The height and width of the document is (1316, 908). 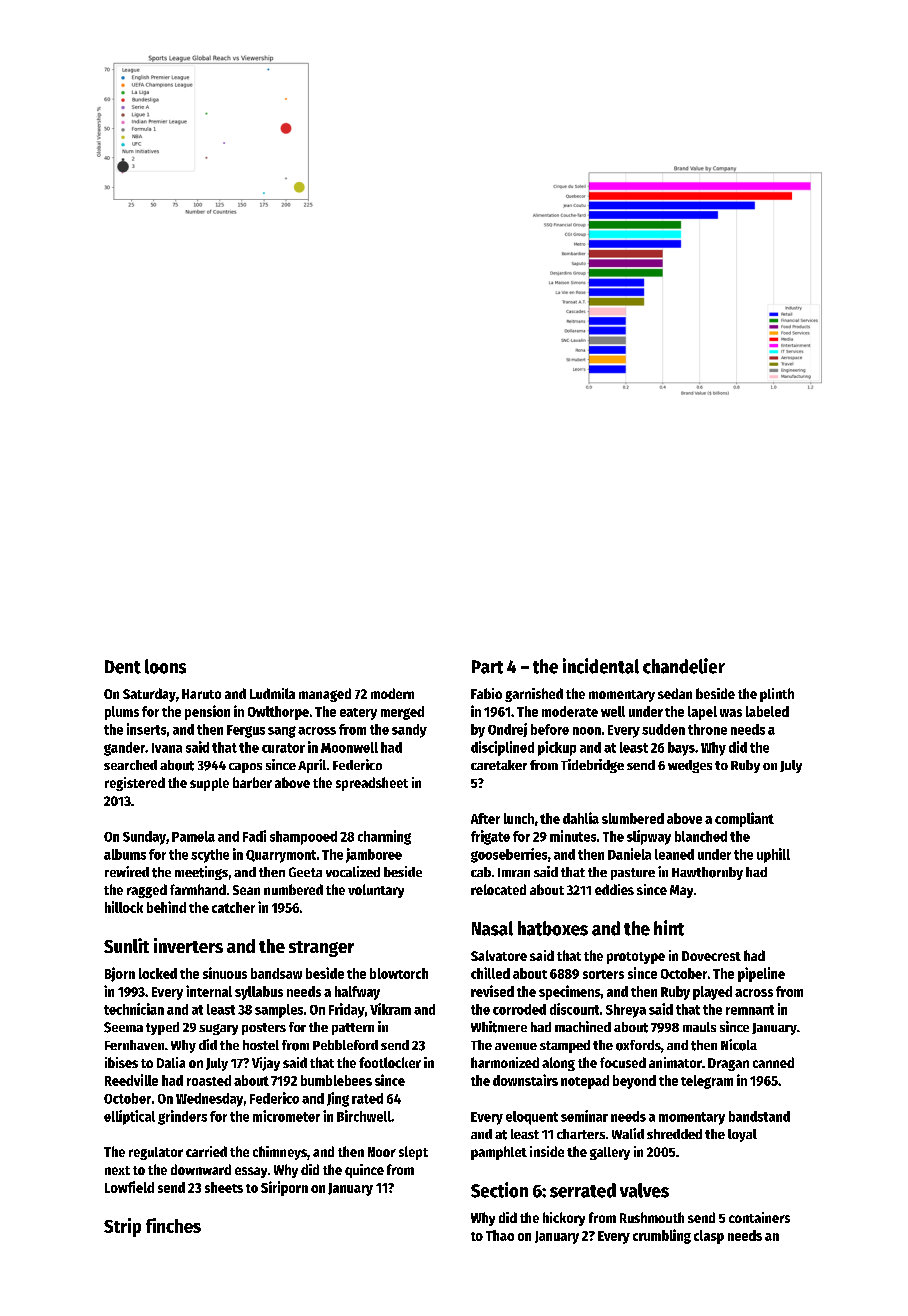 What do you see at coordinates (165, 666) in the document?
I see `loons` at bounding box center [165, 666].
